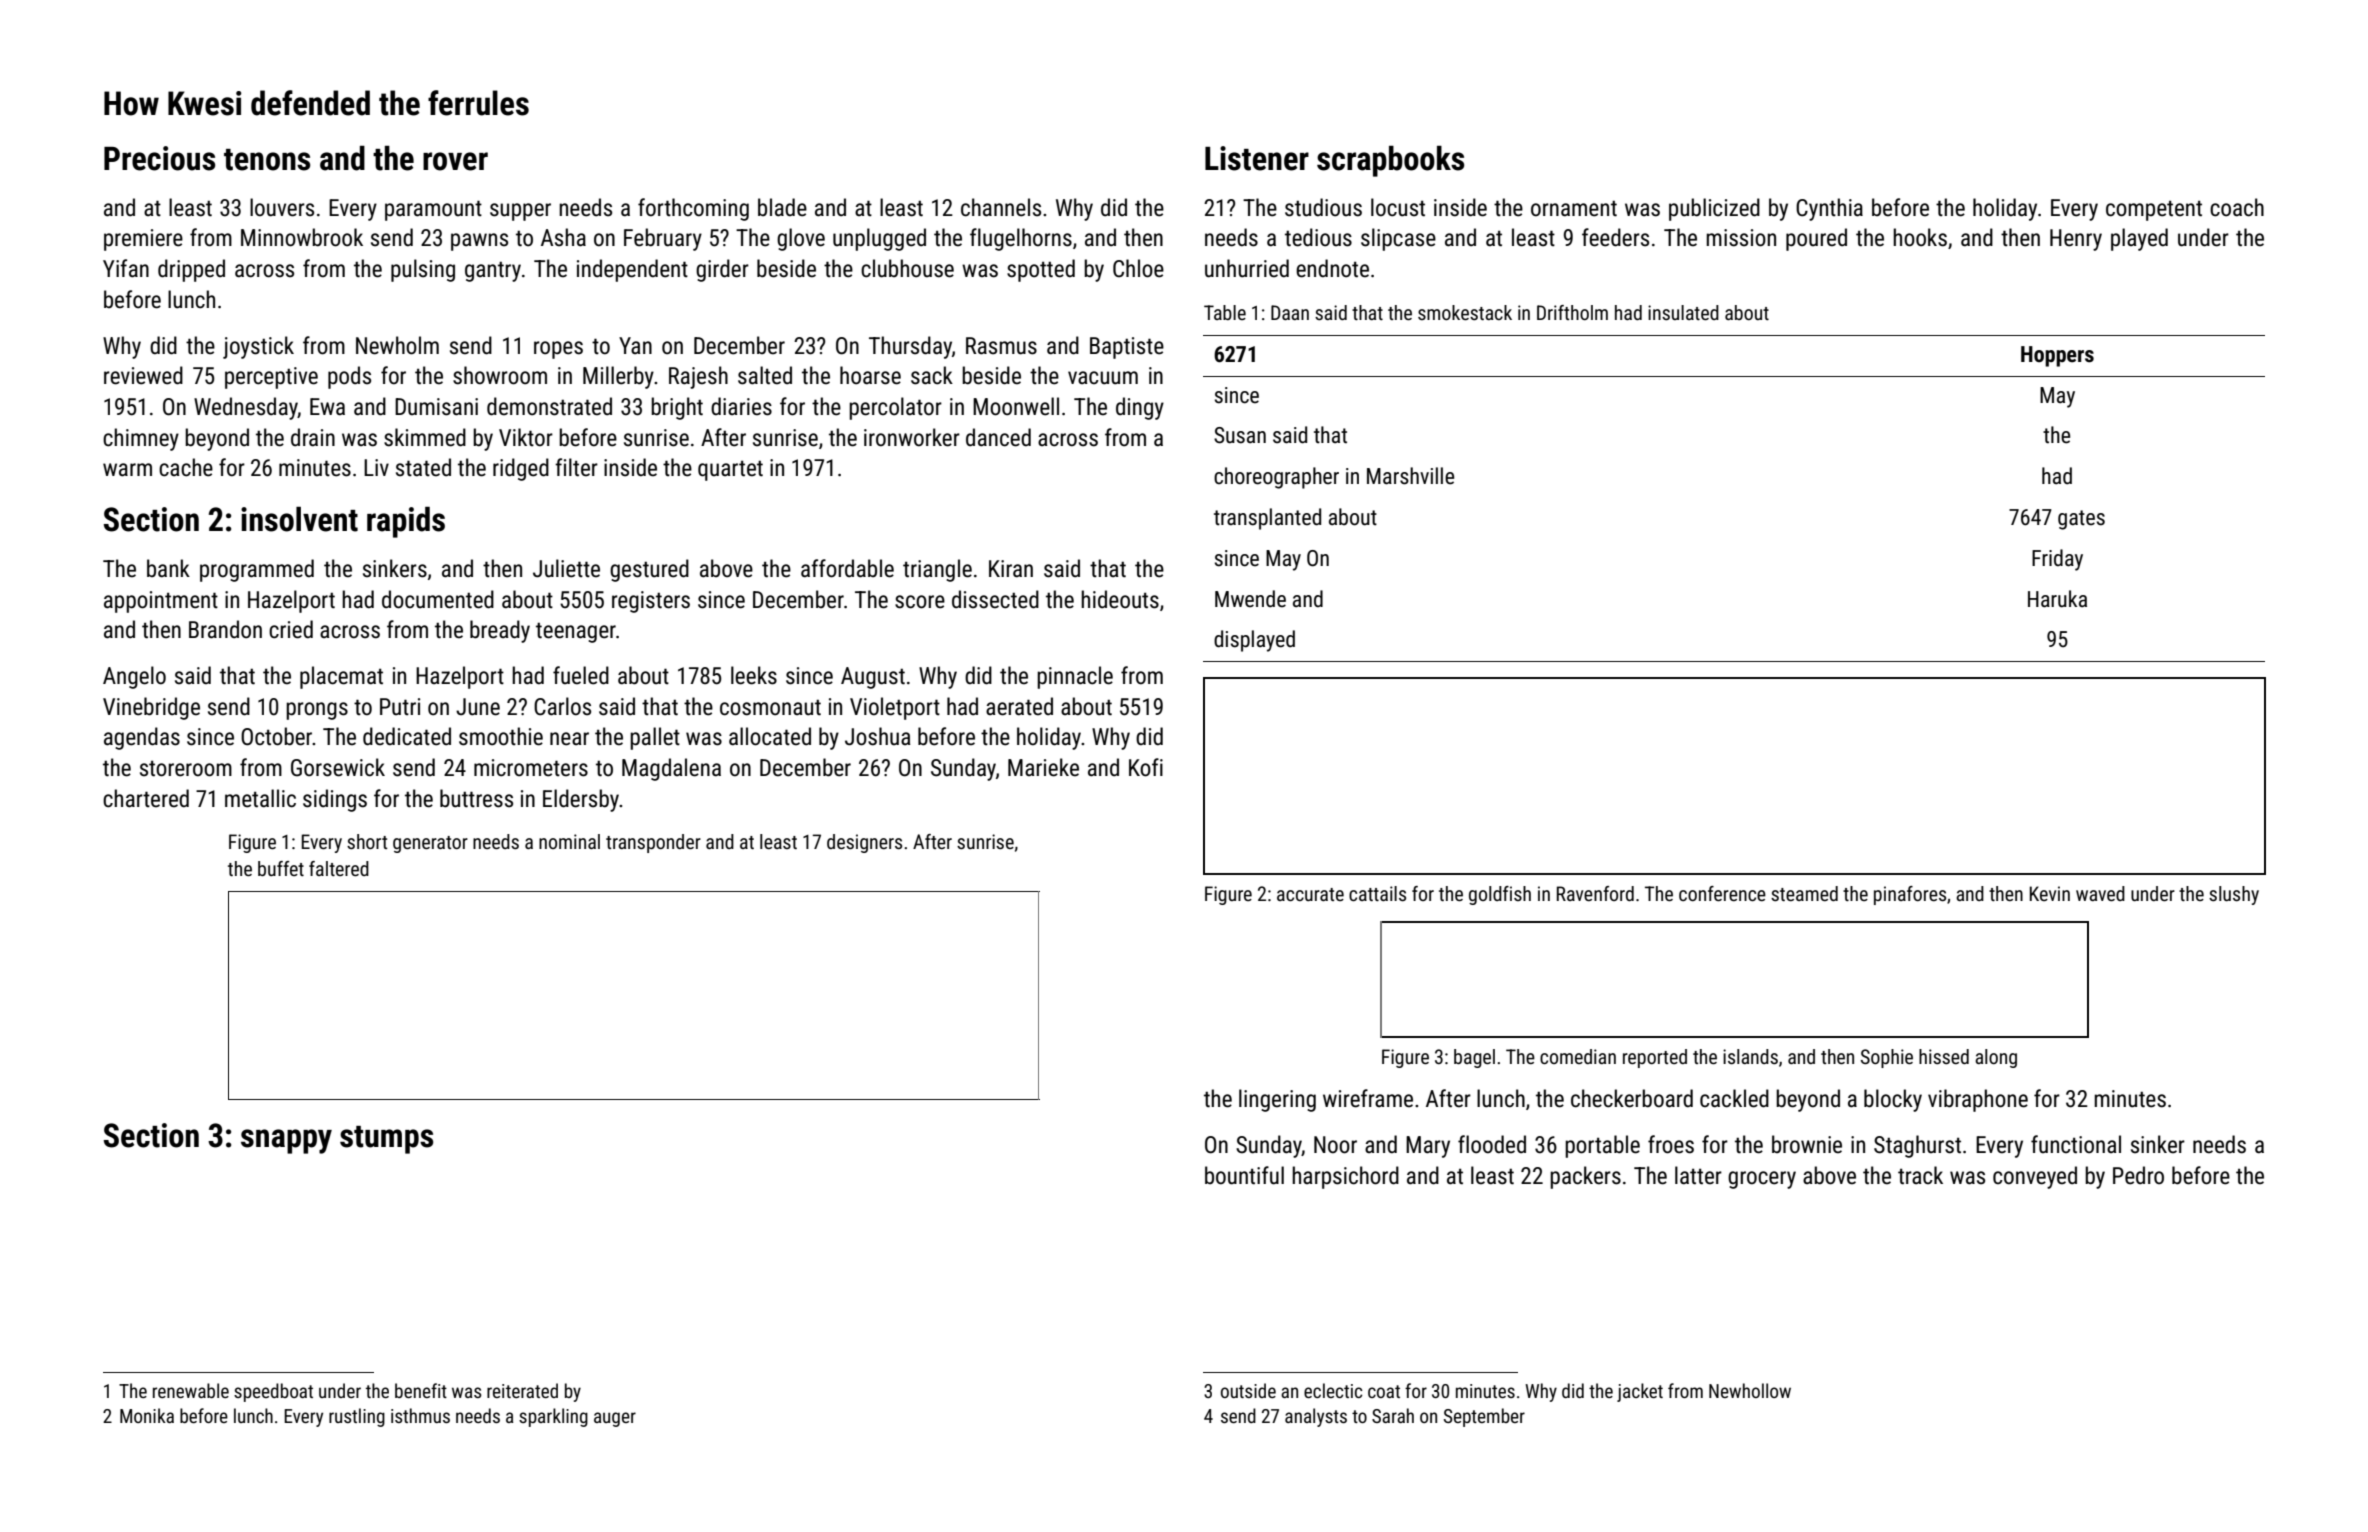 The width and height of the screenshot is (2368, 1532). I want to click on designers, so click(864, 843).
